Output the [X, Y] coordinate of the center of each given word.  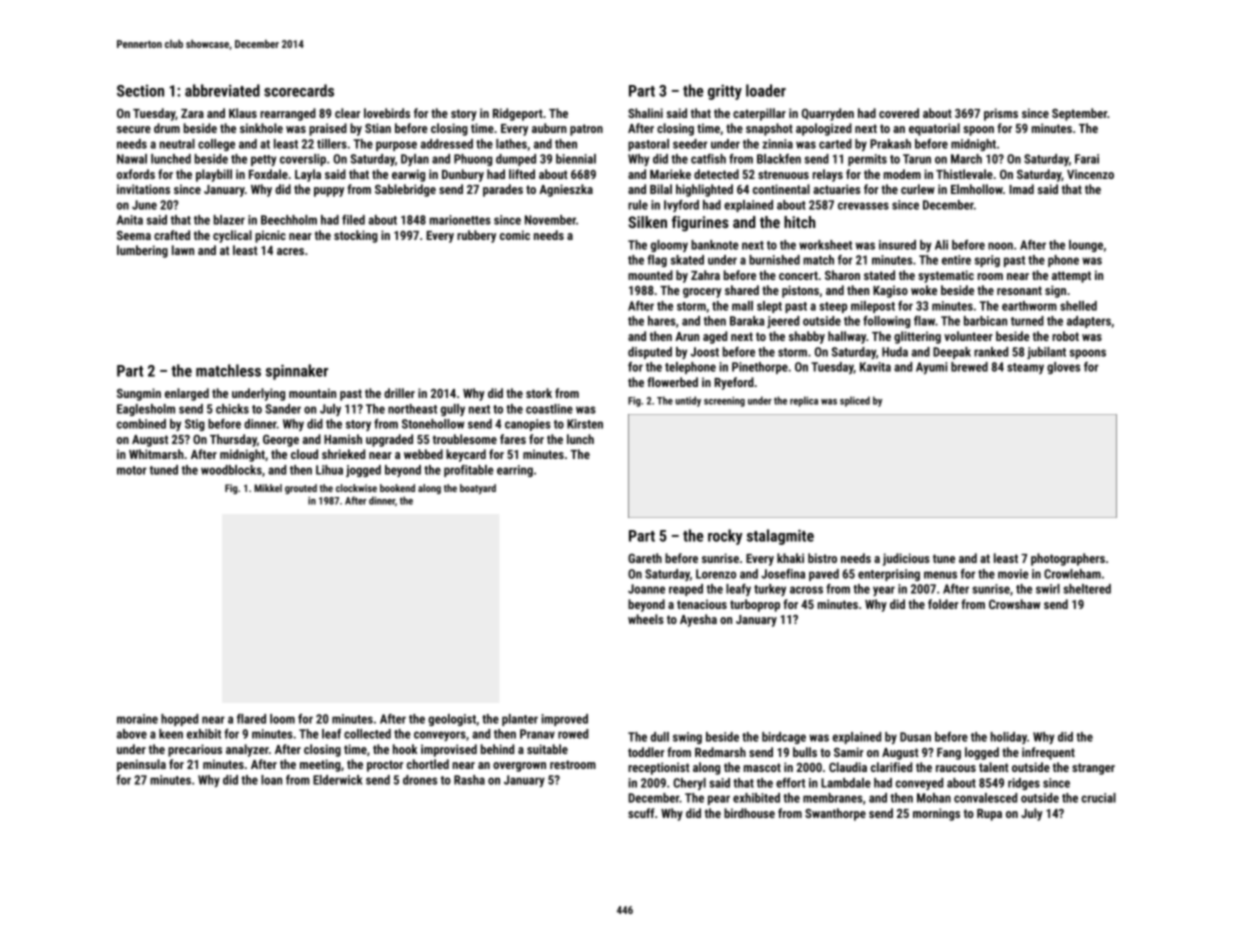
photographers [1068, 559]
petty [264, 160]
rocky [725, 537]
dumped [516, 160]
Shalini [645, 113]
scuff [641, 813]
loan [271, 780]
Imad [1021, 189]
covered [899, 113]
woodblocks [231, 470]
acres [290, 251]
